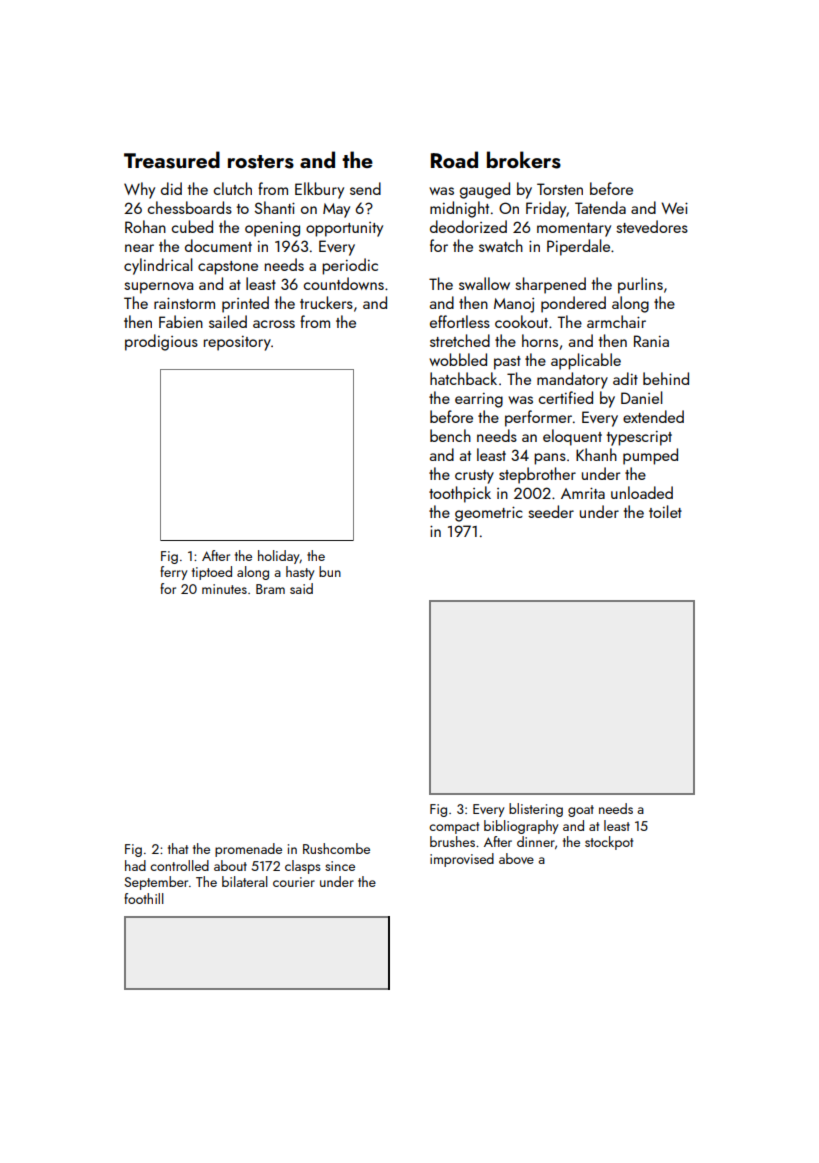 Image resolution: width=819 pixels, height=1163 pixels. What do you see at coordinates (581, 811) in the page?
I see `goat` at bounding box center [581, 811].
